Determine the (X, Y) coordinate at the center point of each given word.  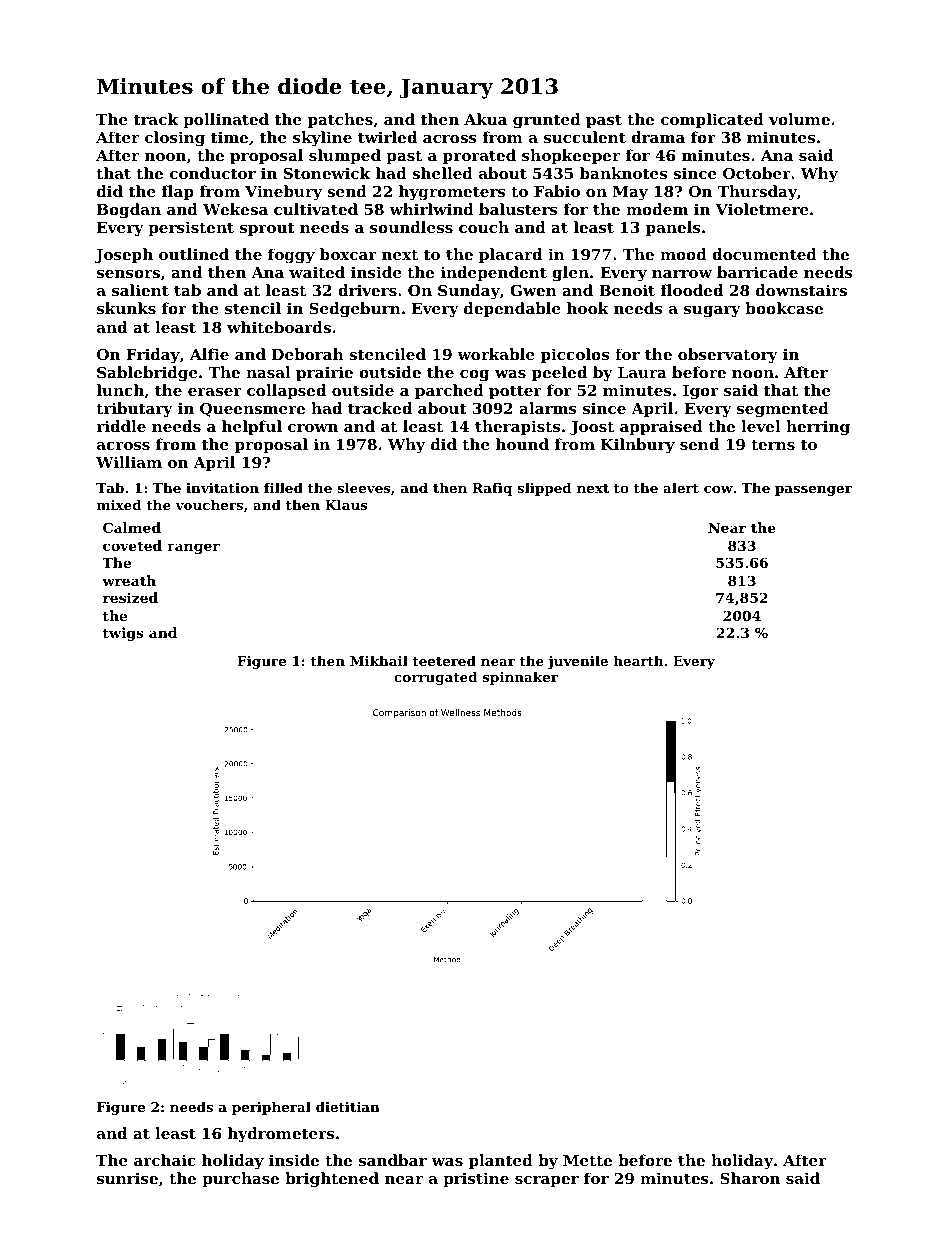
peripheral (271, 1108)
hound (522, 444)
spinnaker (520, 678)
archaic (165, 1160)
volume (799, 119)
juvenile (578, 662)
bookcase (784, 308)
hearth (638, 660)
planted (501, 1161)
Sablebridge (147, 374)
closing (175, 139)
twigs (123, 634)
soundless (411, 227)
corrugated (436, 678)
